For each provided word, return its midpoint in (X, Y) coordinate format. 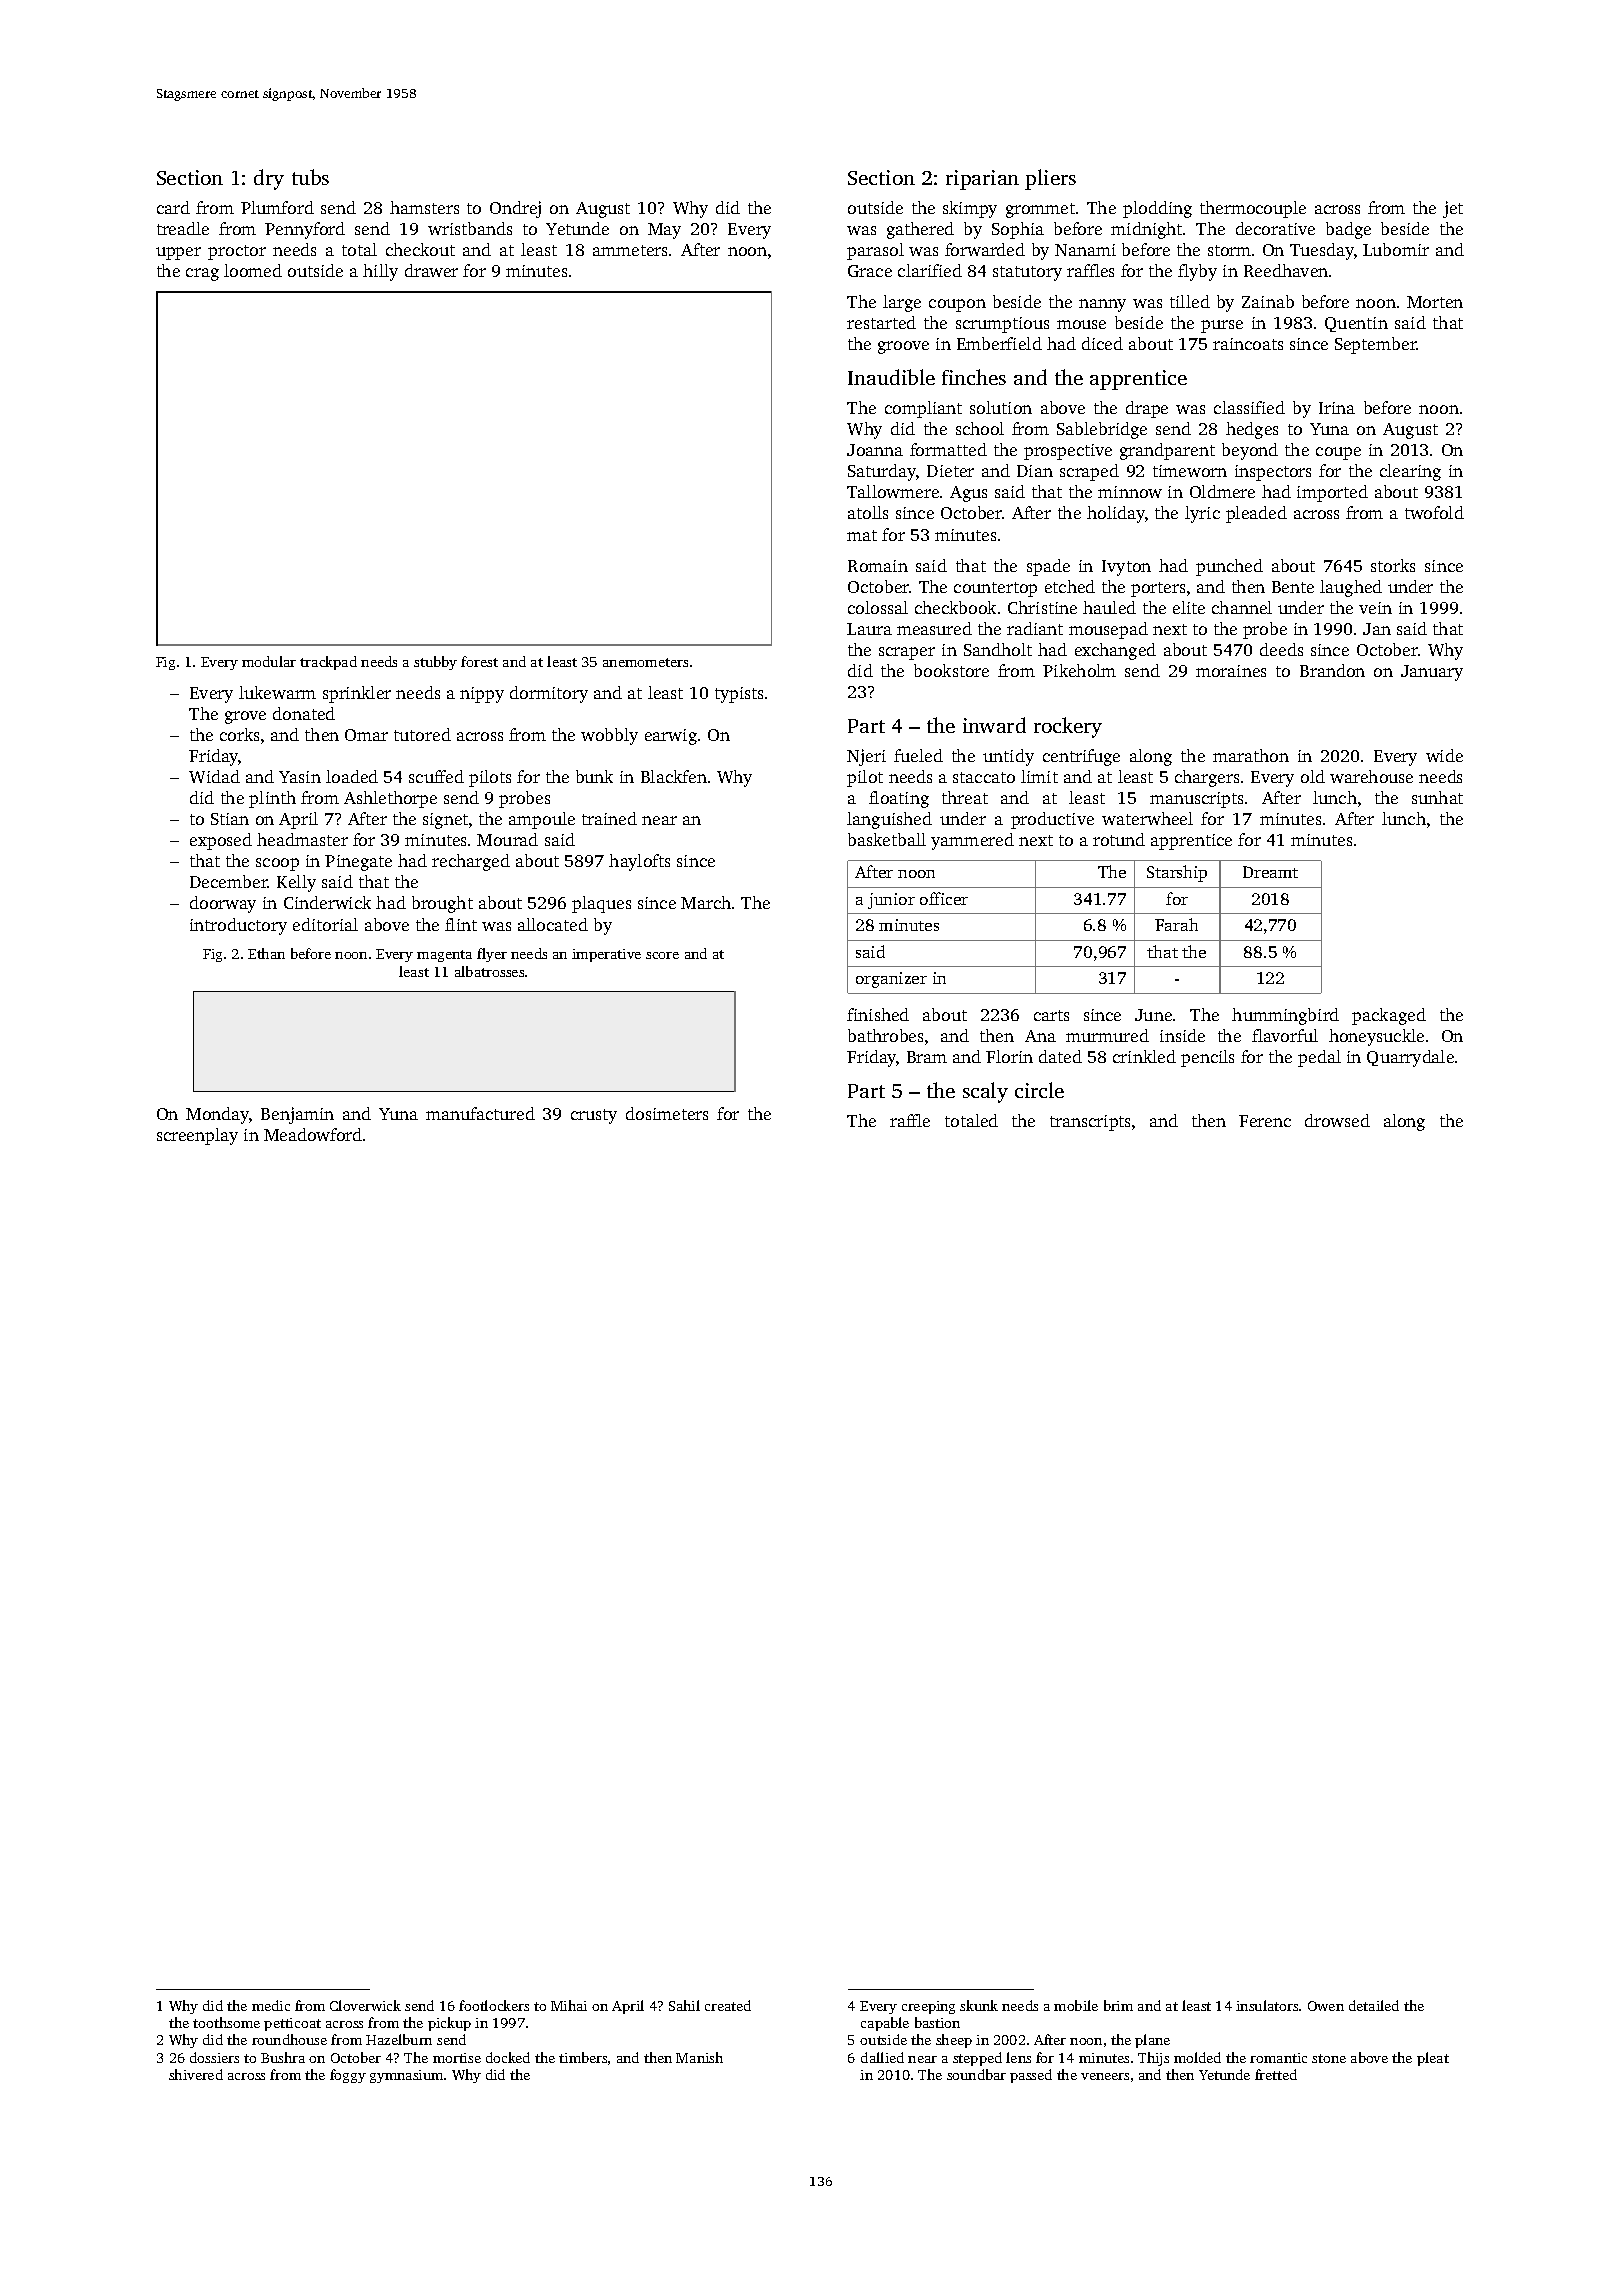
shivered (196, 2074)
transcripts (1090, 1123)
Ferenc (1265, 1121)
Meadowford (313, 1134)
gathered (920, 230)
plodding (1157, 209)
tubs (310, 177)
